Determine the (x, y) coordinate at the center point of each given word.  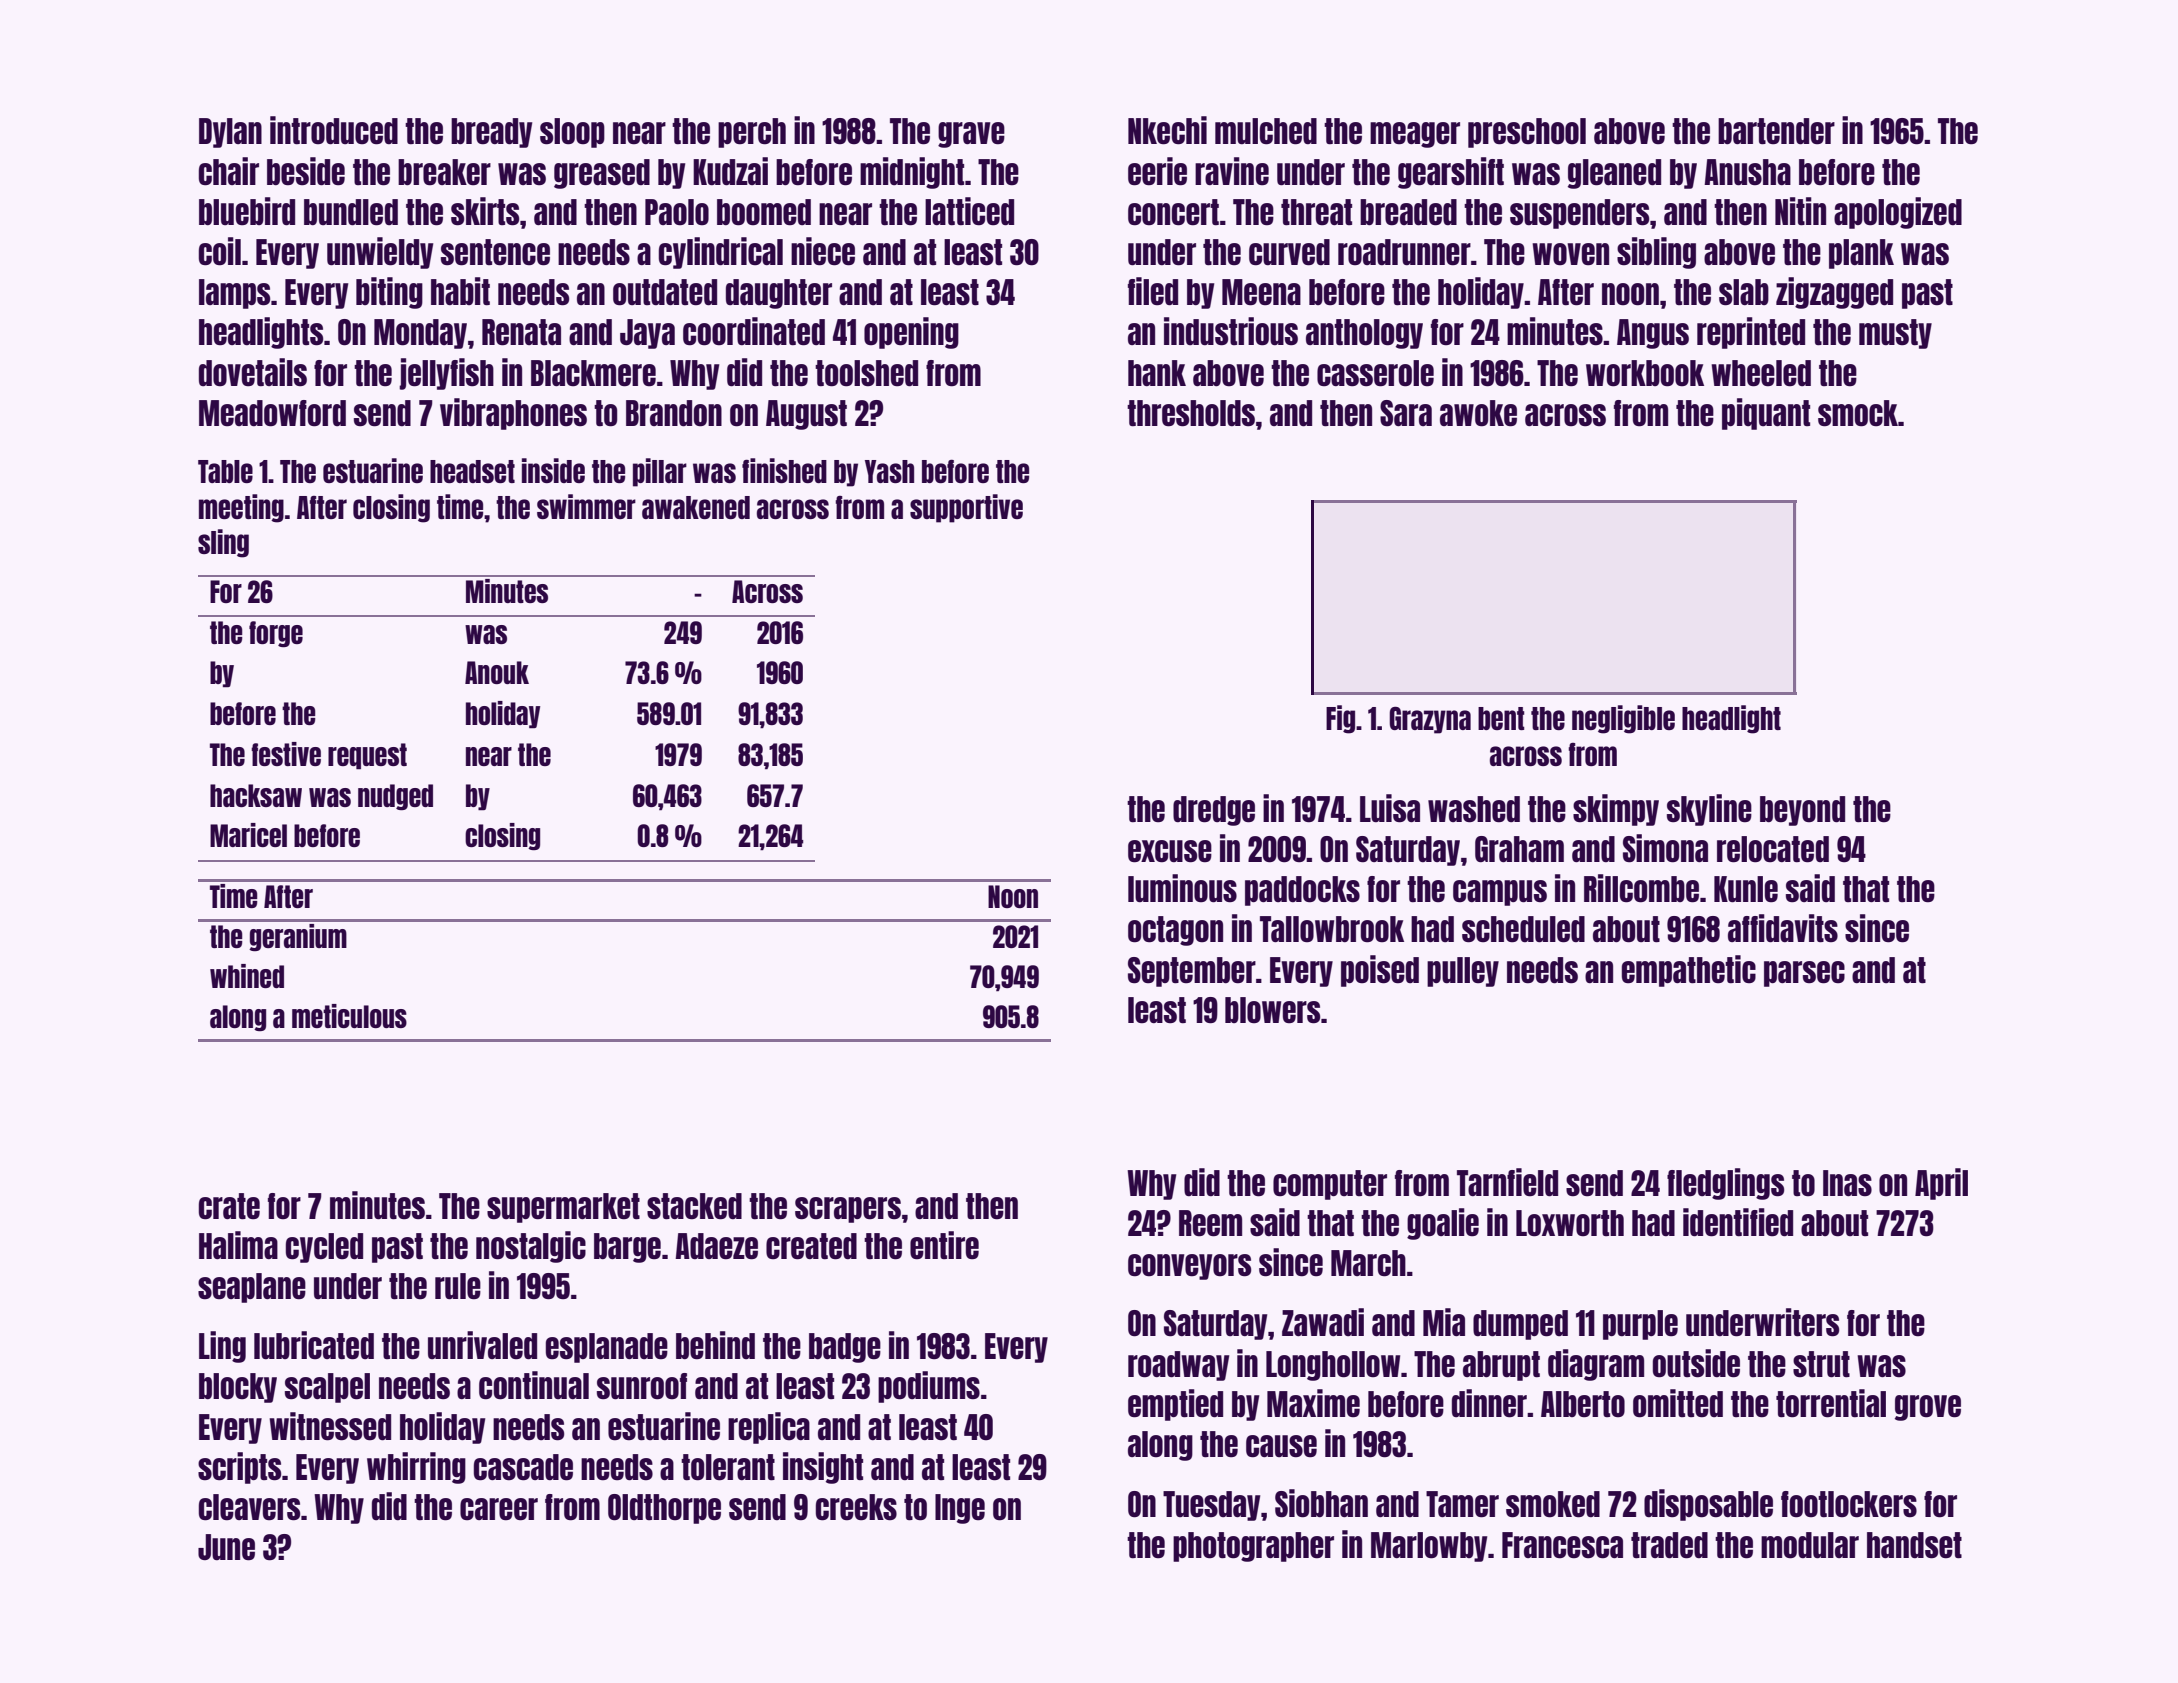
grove (1928, 1408)
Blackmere (593, 373)
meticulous (349, 1016)
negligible (1623, 719)
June (226, 1547)
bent (1501, 718)
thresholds (1191, 413)
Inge (960, 1509)
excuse (1170, 851)
